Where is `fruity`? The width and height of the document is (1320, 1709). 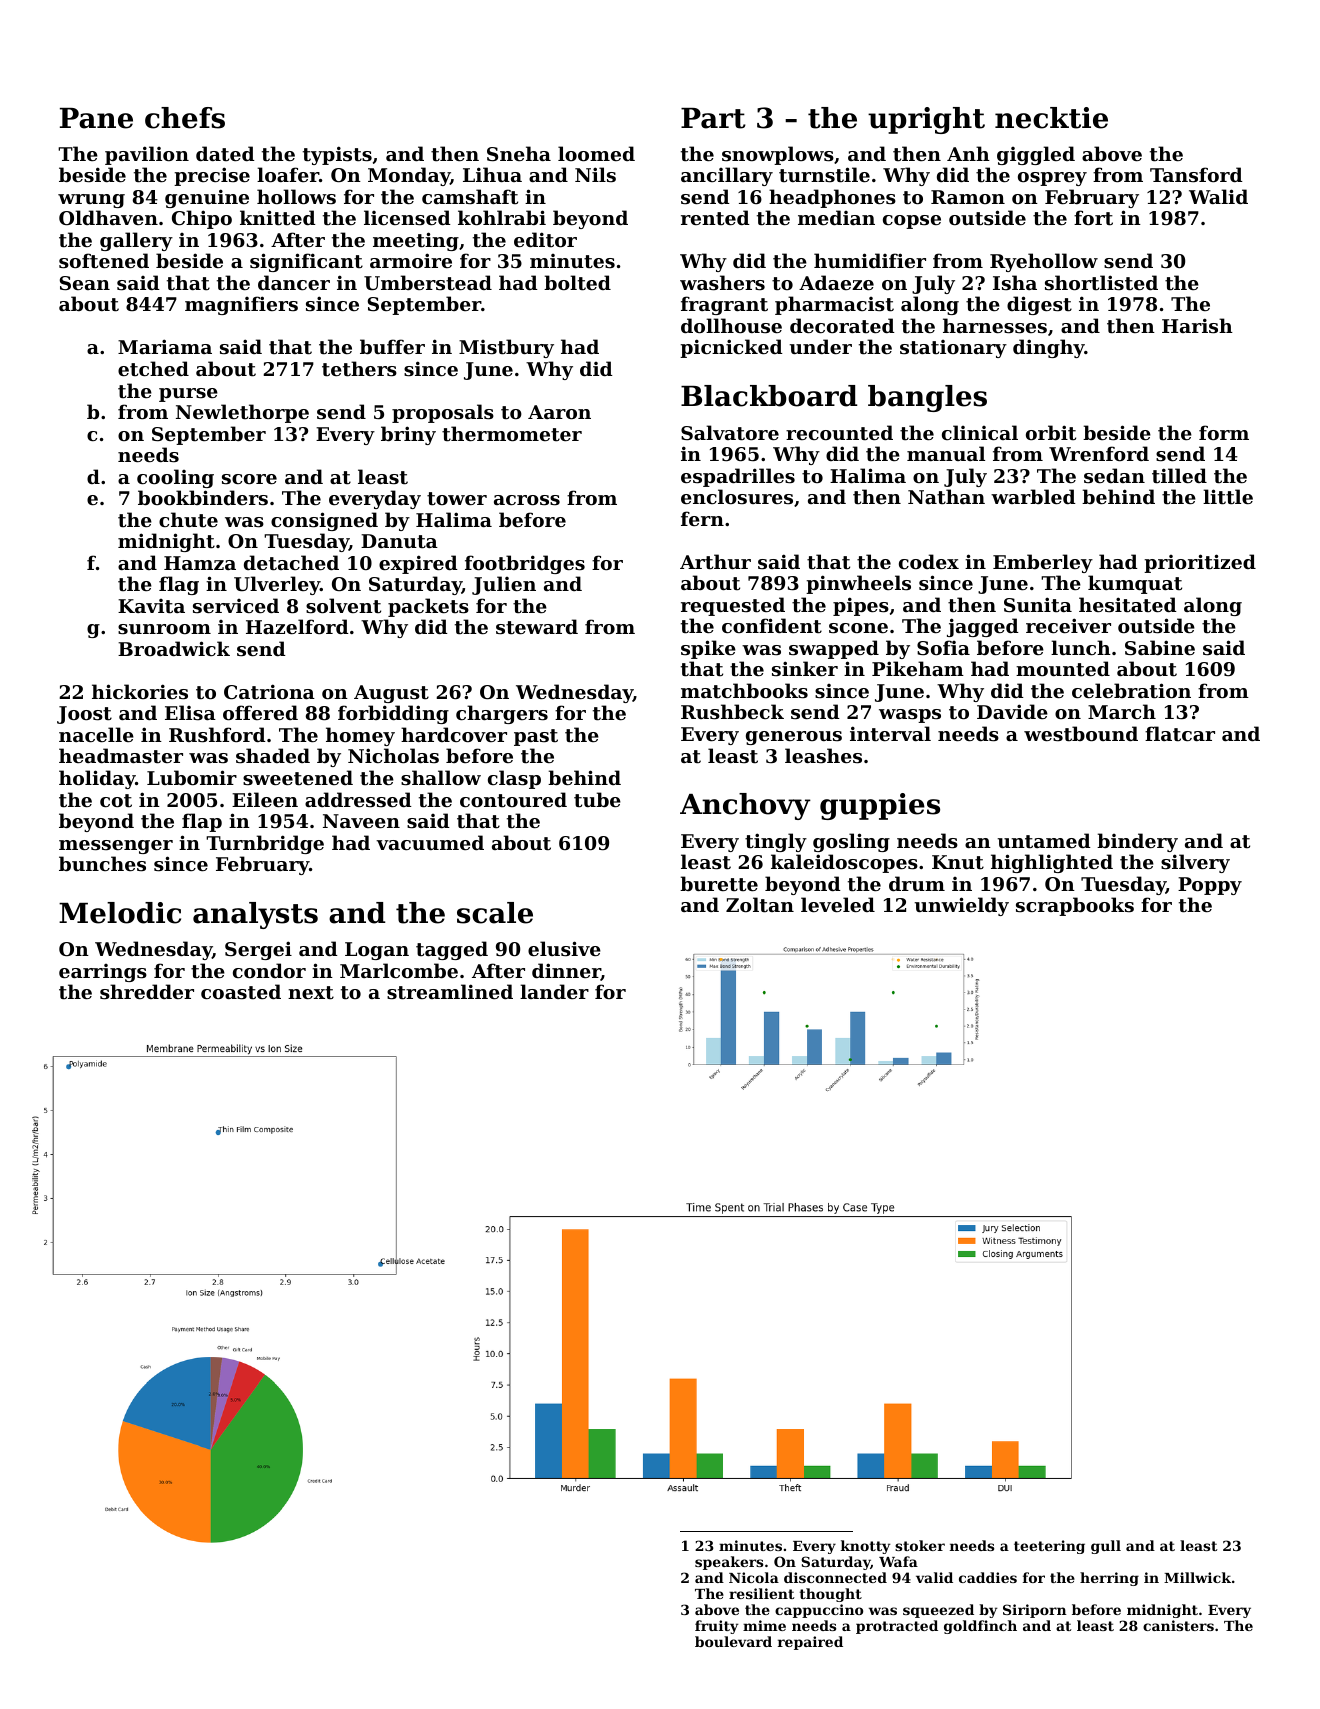
fruity is located at coordinates (717, 1627).
